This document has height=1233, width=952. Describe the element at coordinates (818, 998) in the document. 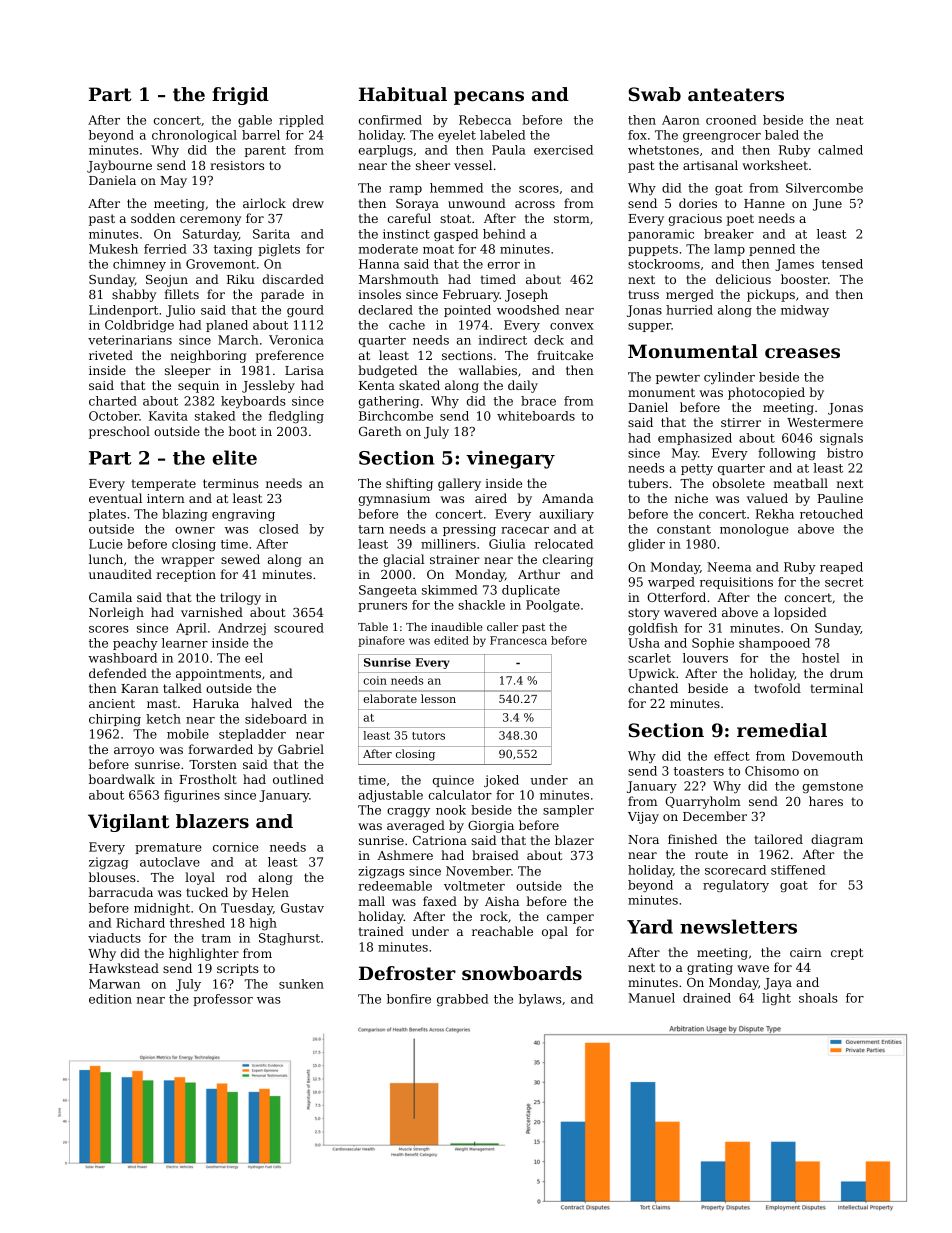

I see `shoals` at that location.
